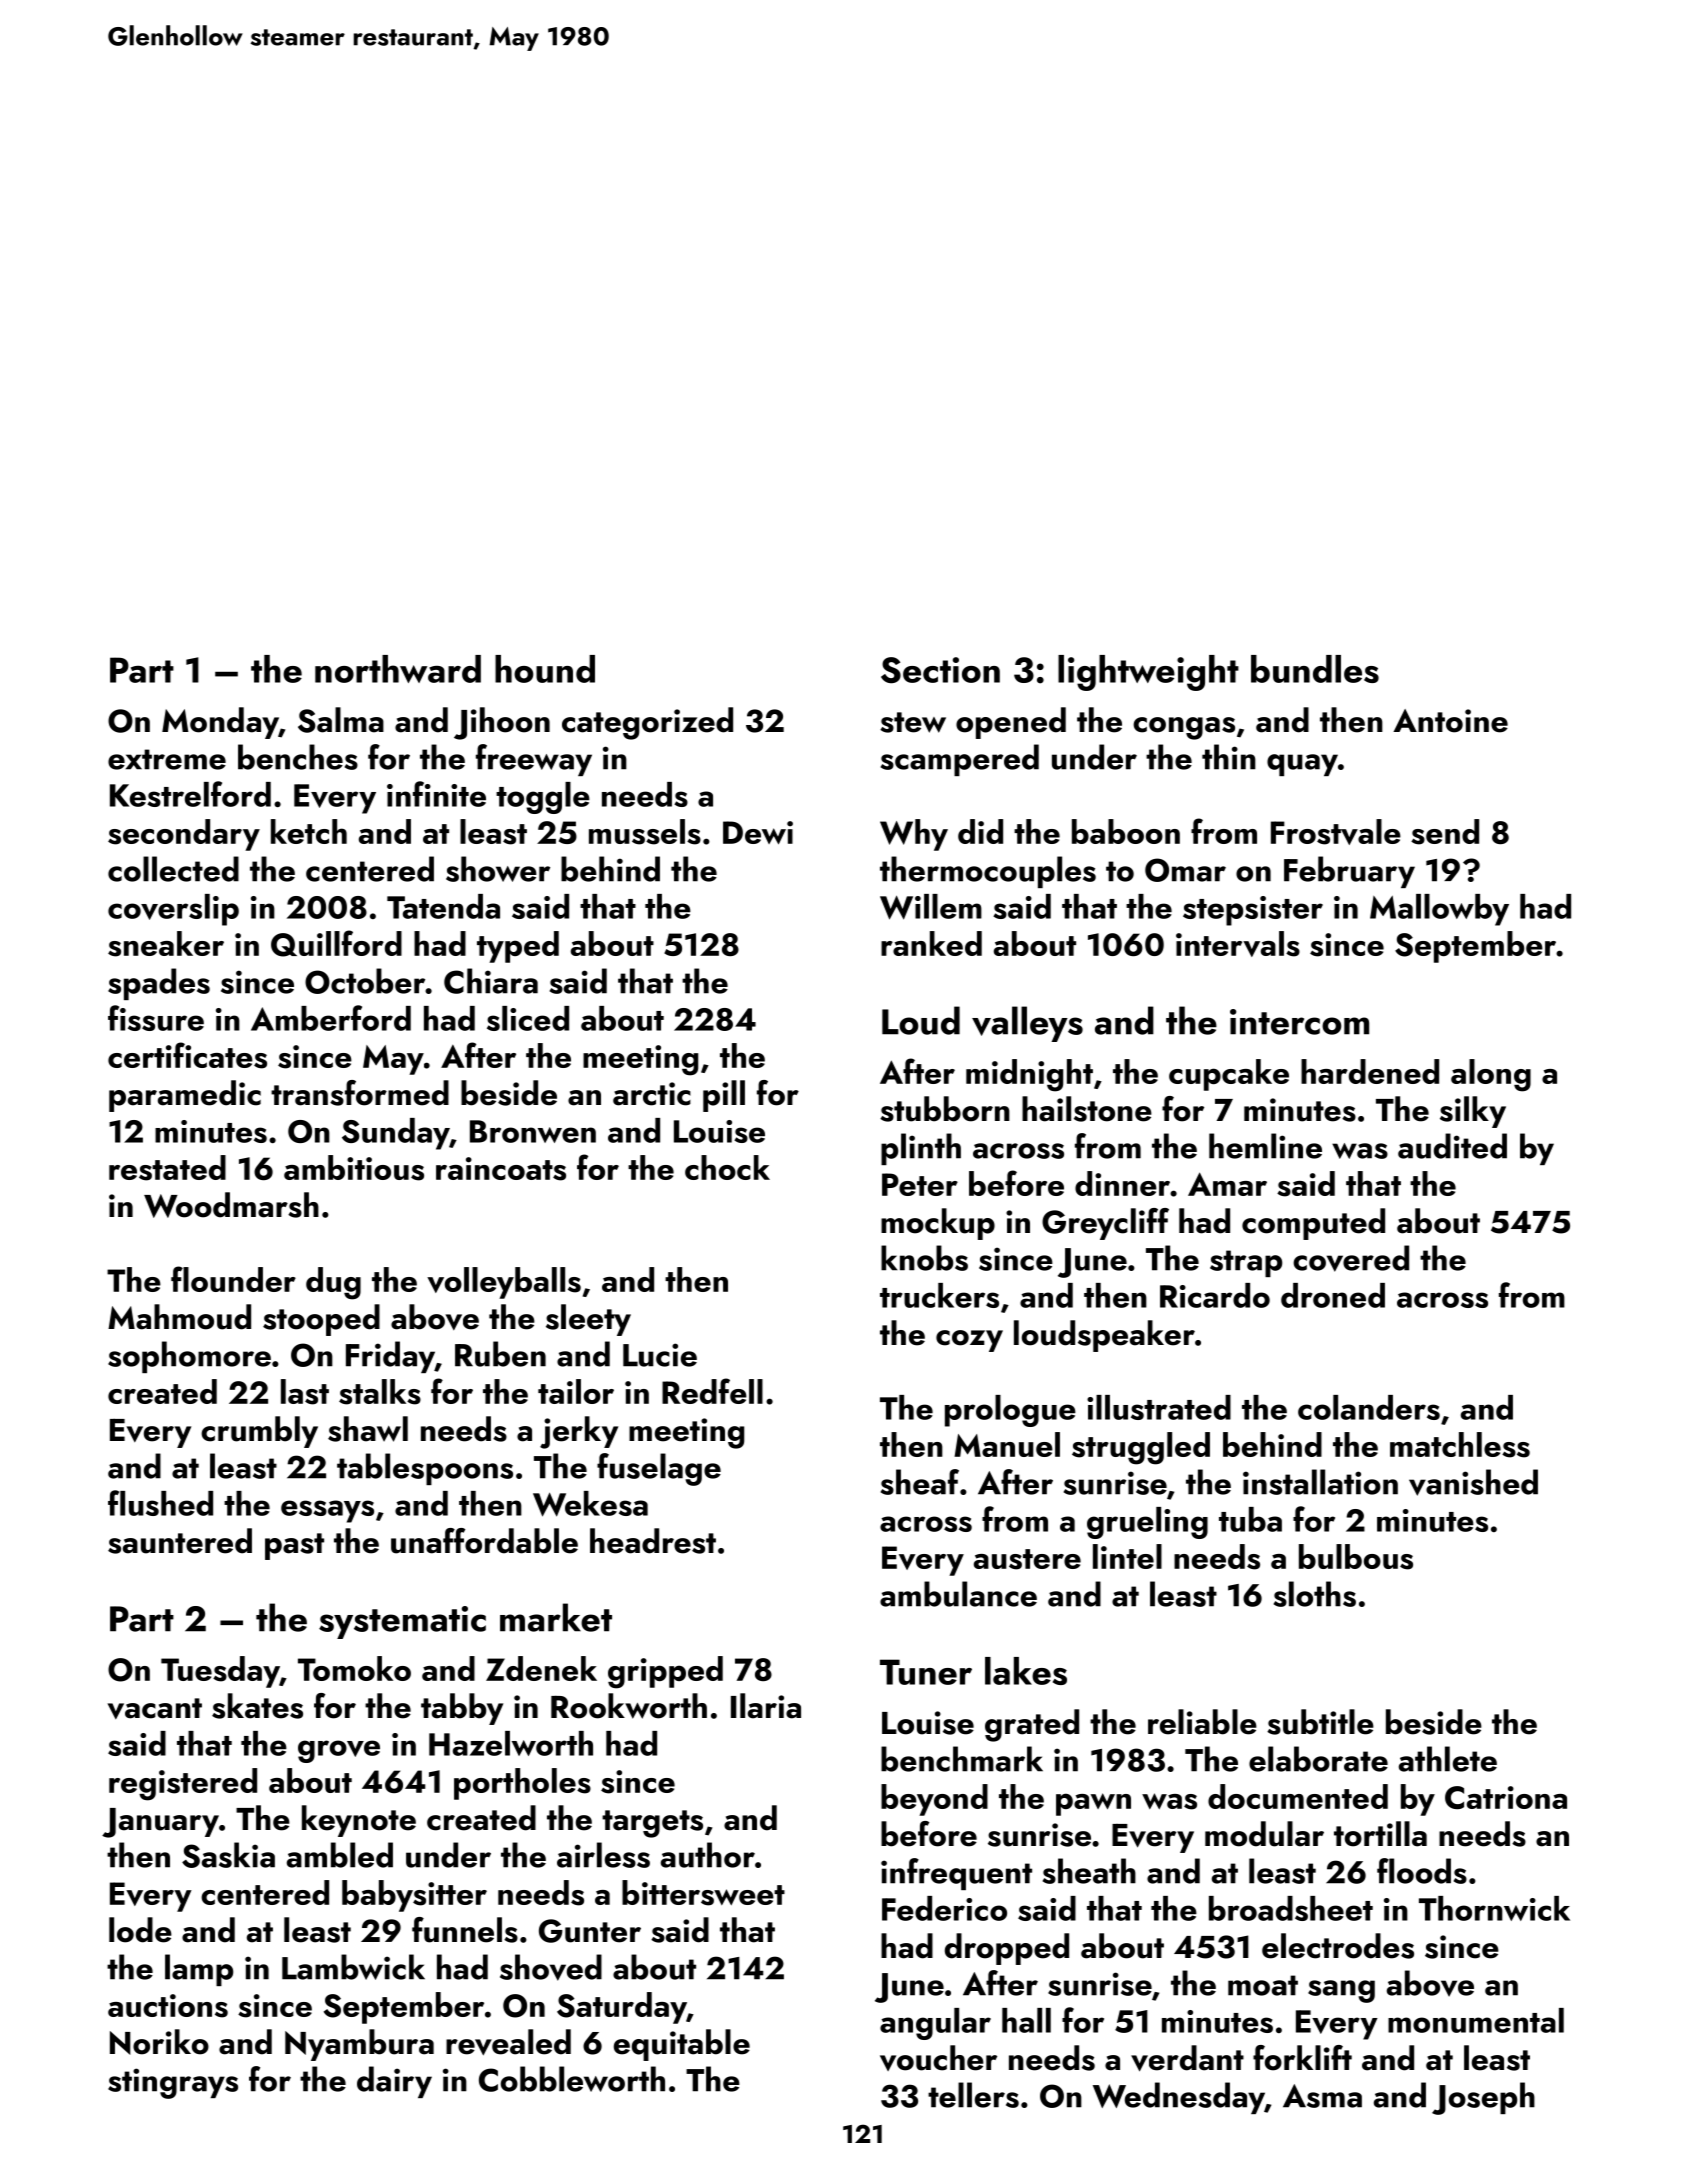  What do you see at coordinates (545, 669) in the image?
I see `hound` at bounding box center [545, 669].
